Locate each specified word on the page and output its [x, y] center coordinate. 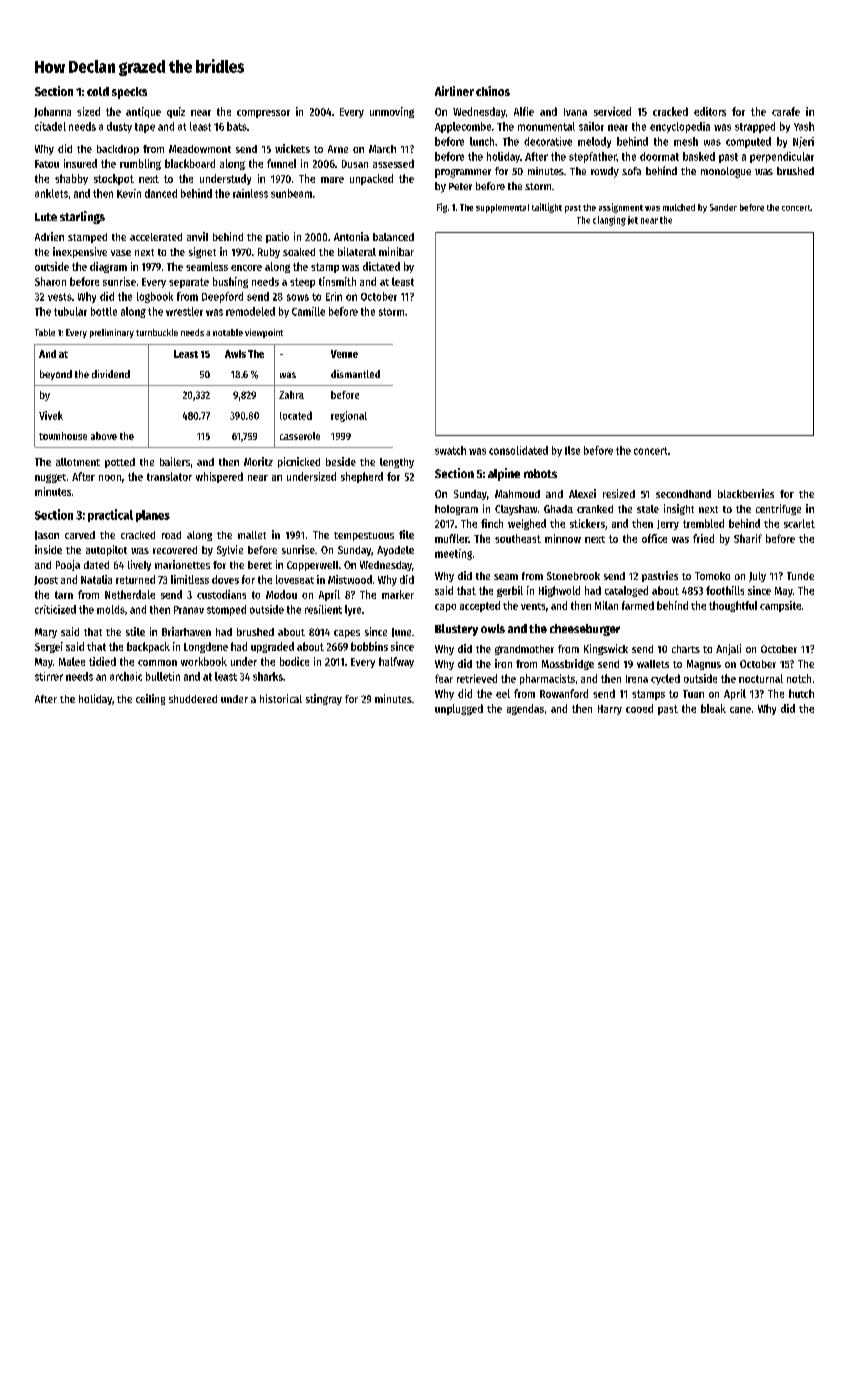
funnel [281, 163]
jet [633, 220]
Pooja [68, 565]
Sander [723, 207]
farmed [638, 605]
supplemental [502, 208]
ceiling [150, 699]
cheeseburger [585, 630]
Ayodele [395, 551]
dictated [381, 266]
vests [60, 297]
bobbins [369, 646]
